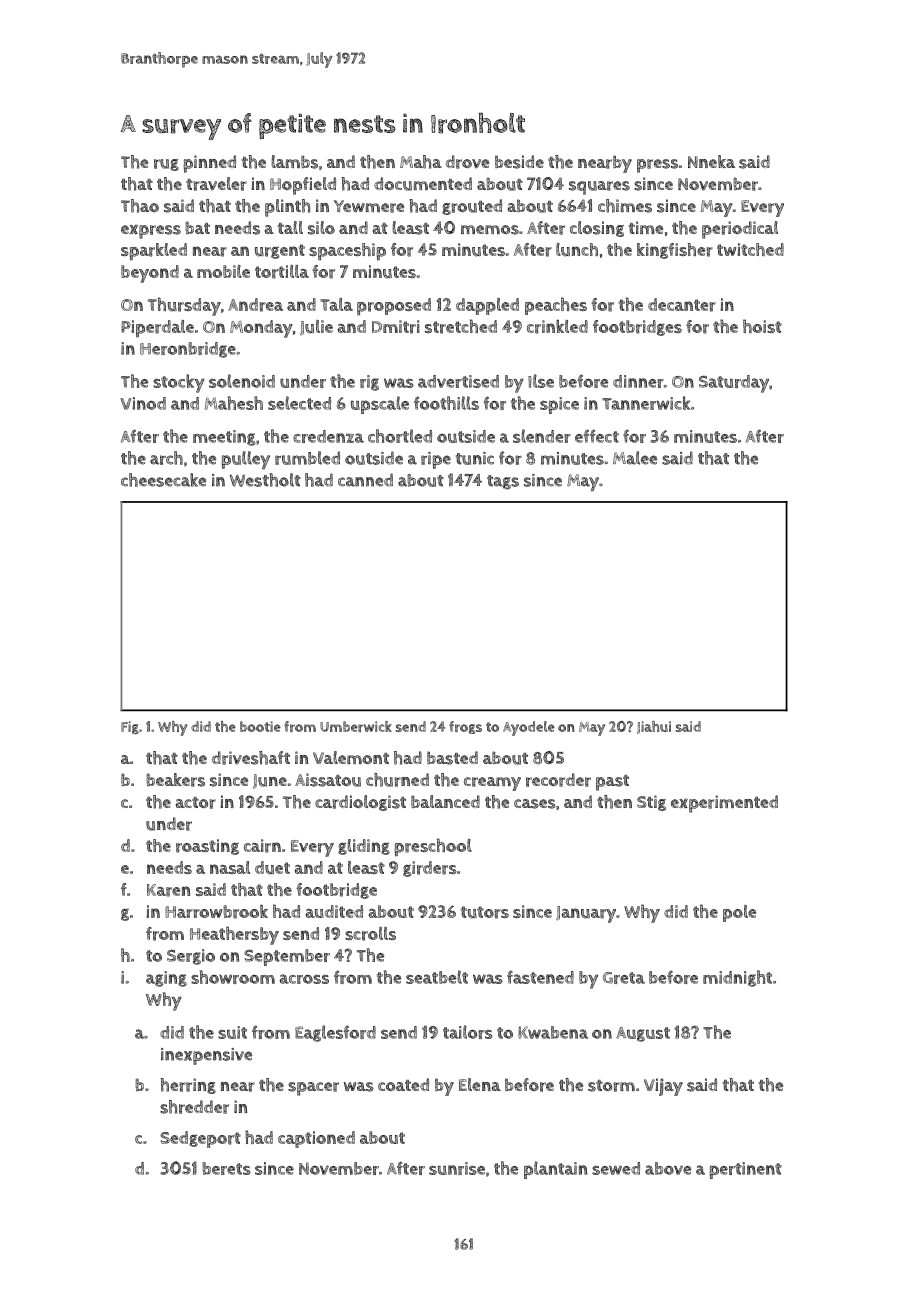 Image resolution: width=908 pixels, height=1316 pixels. What do you see at coordinates (328, 436) in the document?
I see `credenza` at bounding box center [328, 436].
